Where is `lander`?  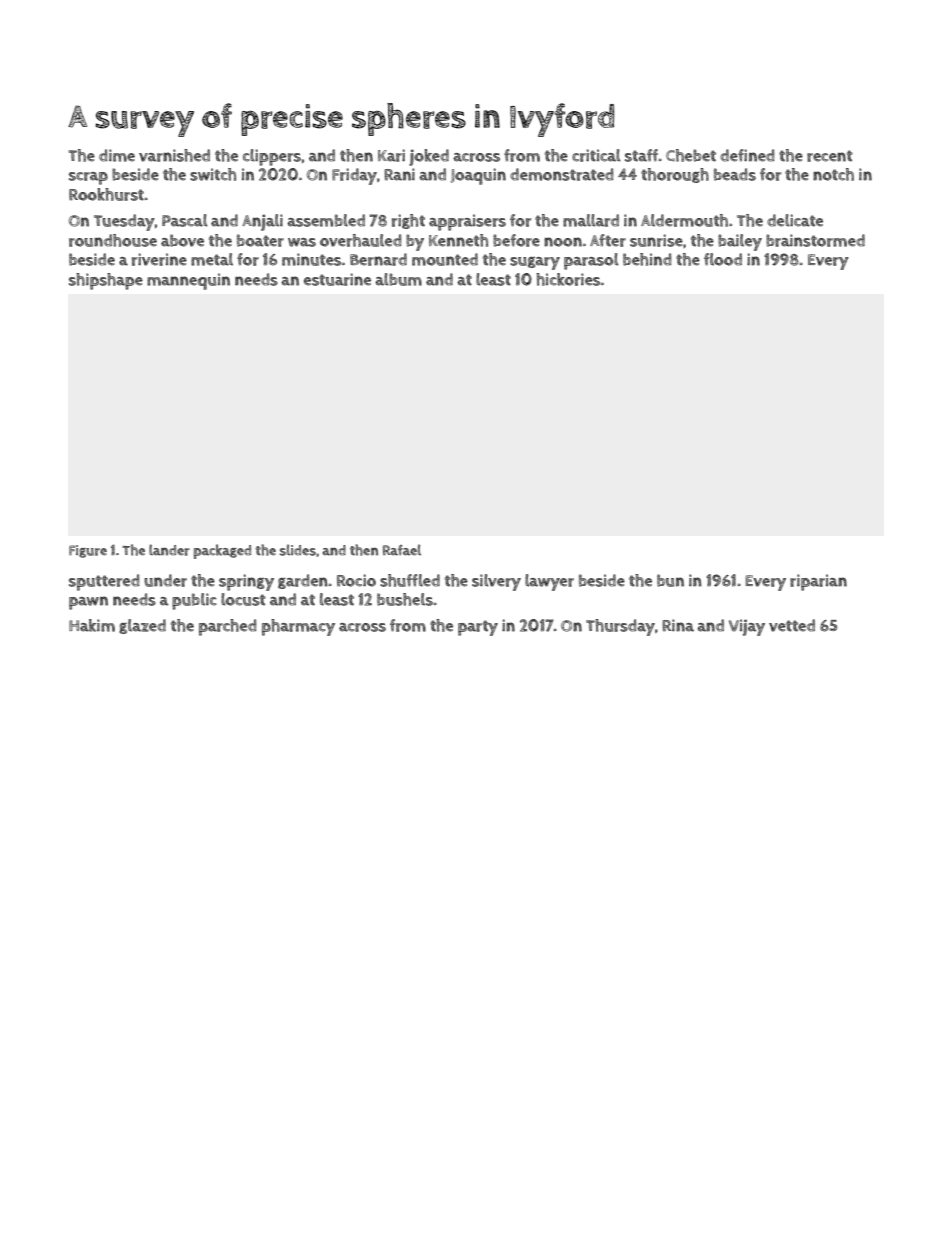
lander is located at coordinates (169, 550).
